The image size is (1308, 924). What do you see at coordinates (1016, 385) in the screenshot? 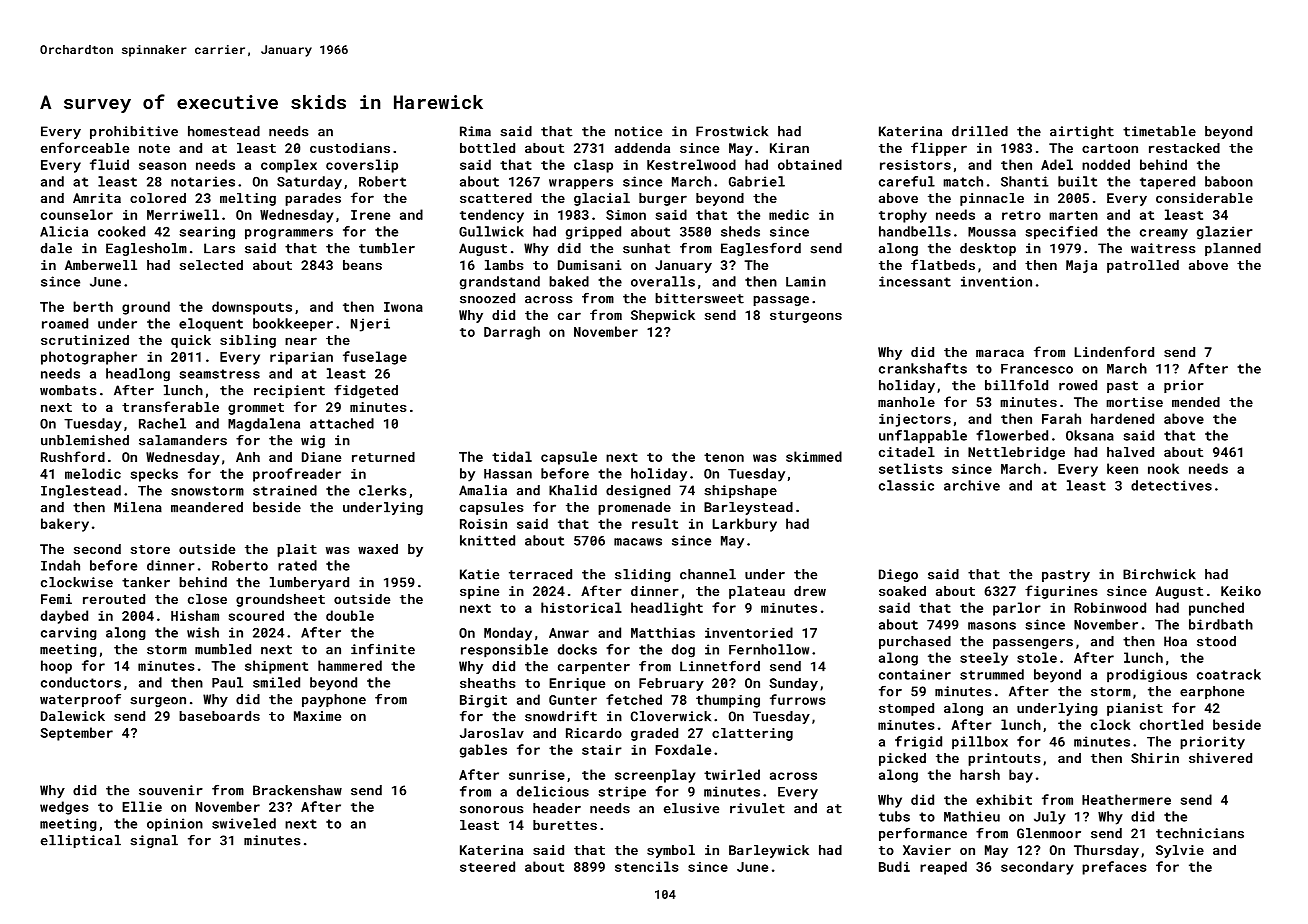
I see `billfold` at bounding box center [1016, 385].
